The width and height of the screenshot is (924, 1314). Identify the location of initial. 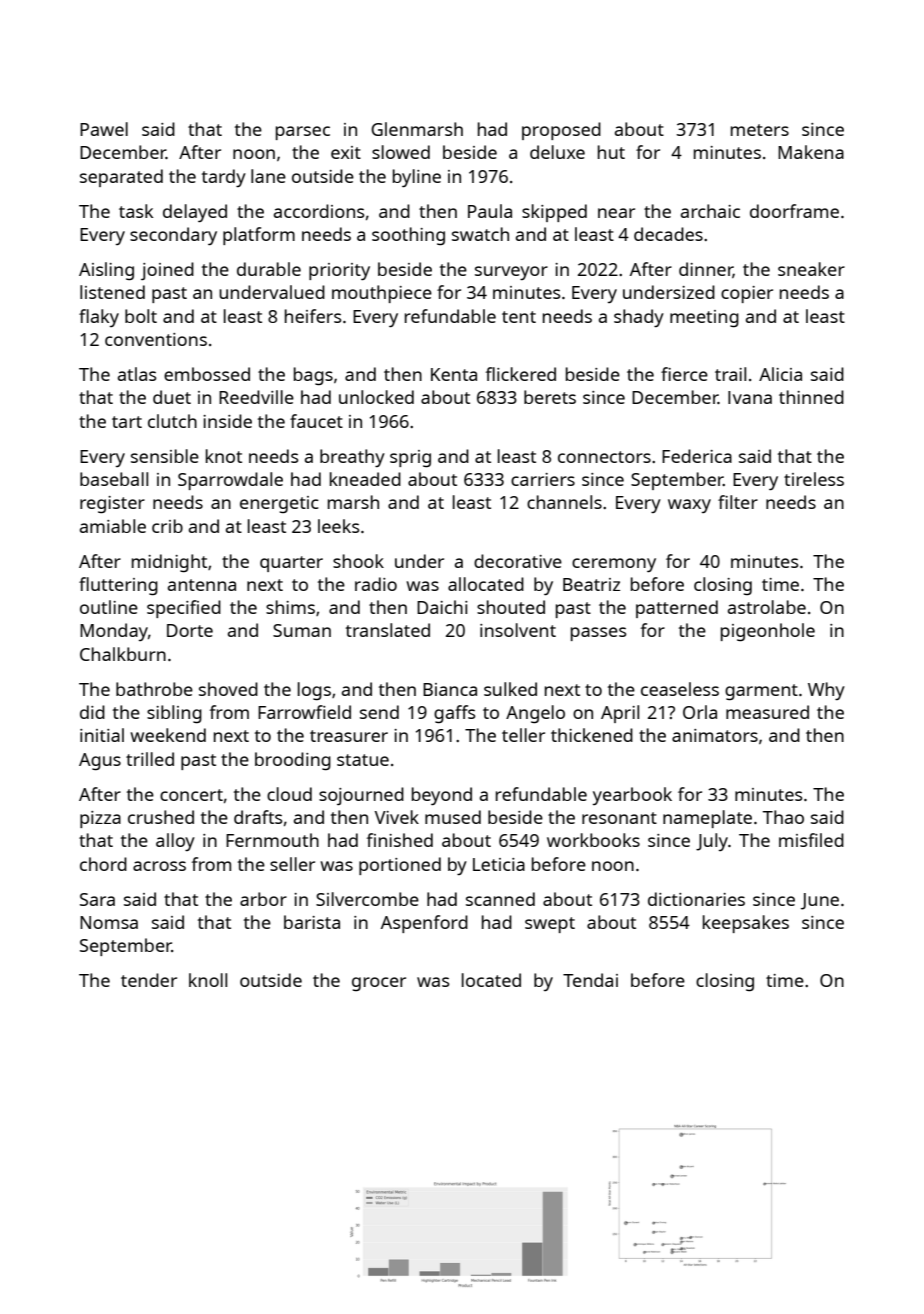
(102, 735).
